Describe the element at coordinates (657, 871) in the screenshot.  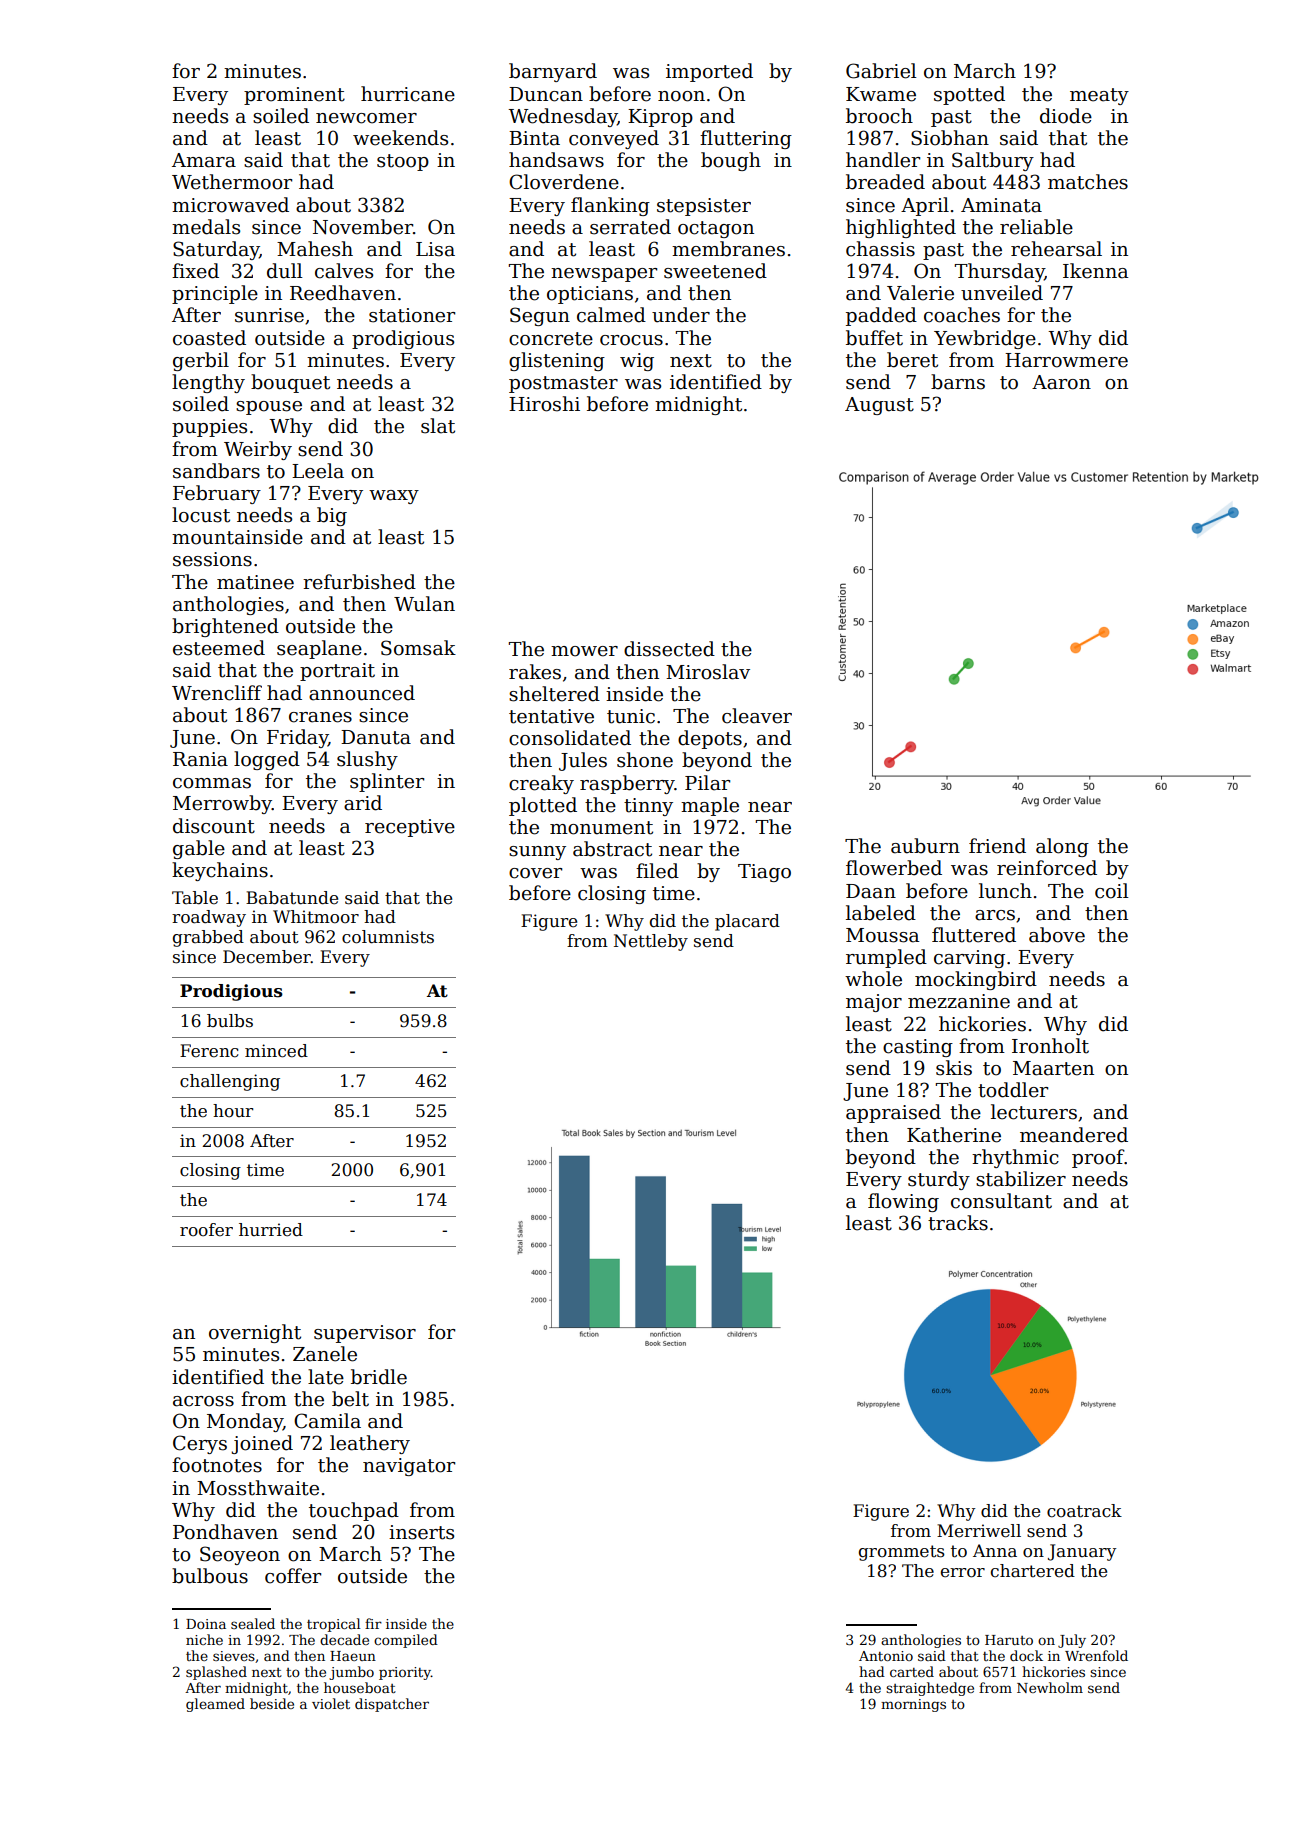
I see `filed` at that location.
